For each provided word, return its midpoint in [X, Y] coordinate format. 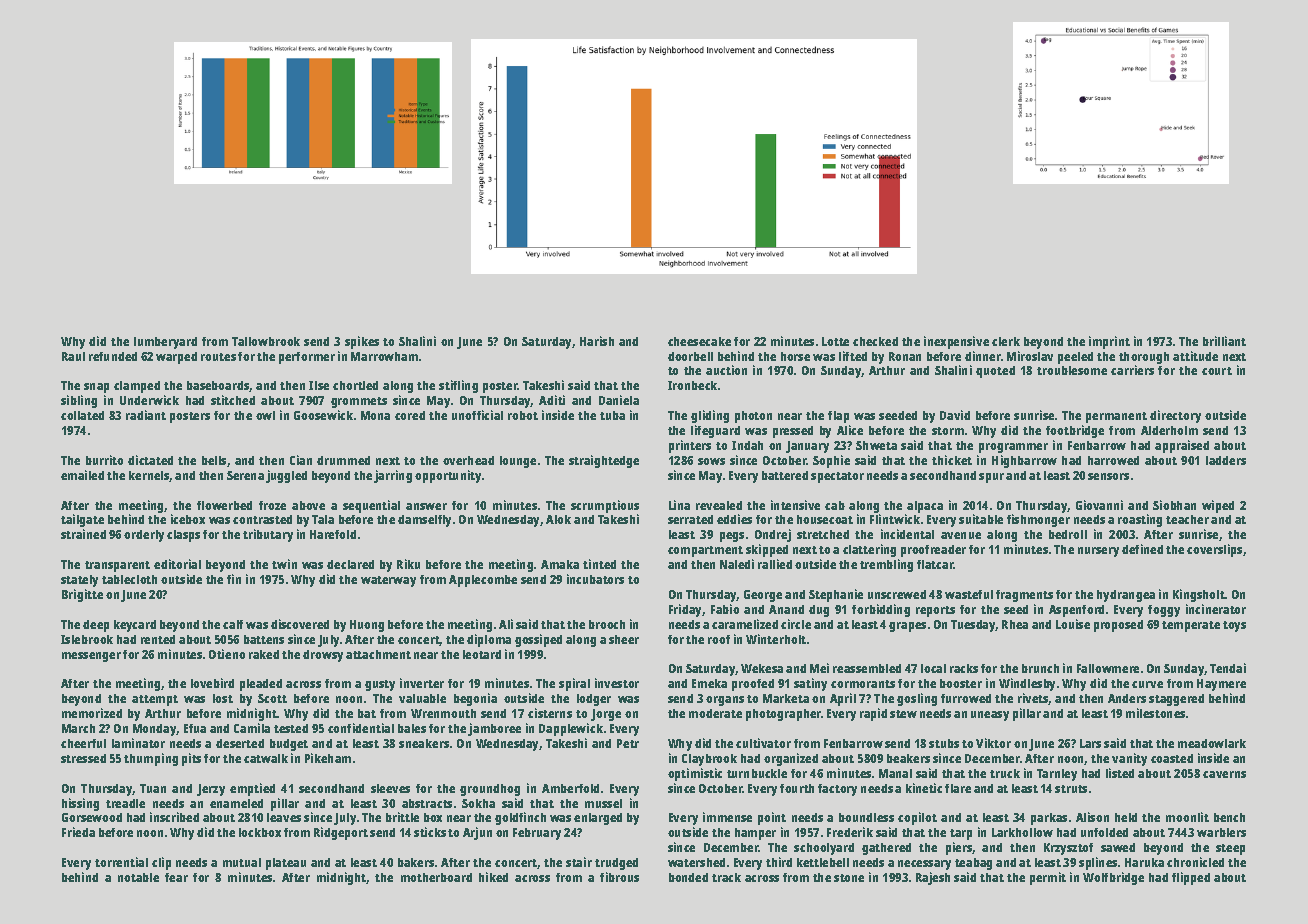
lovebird [212, 683]
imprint [1109, 342]
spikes [362, 342]
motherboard [436, 877]
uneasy [990, 716]
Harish [597, 341]
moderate [715, 713]
